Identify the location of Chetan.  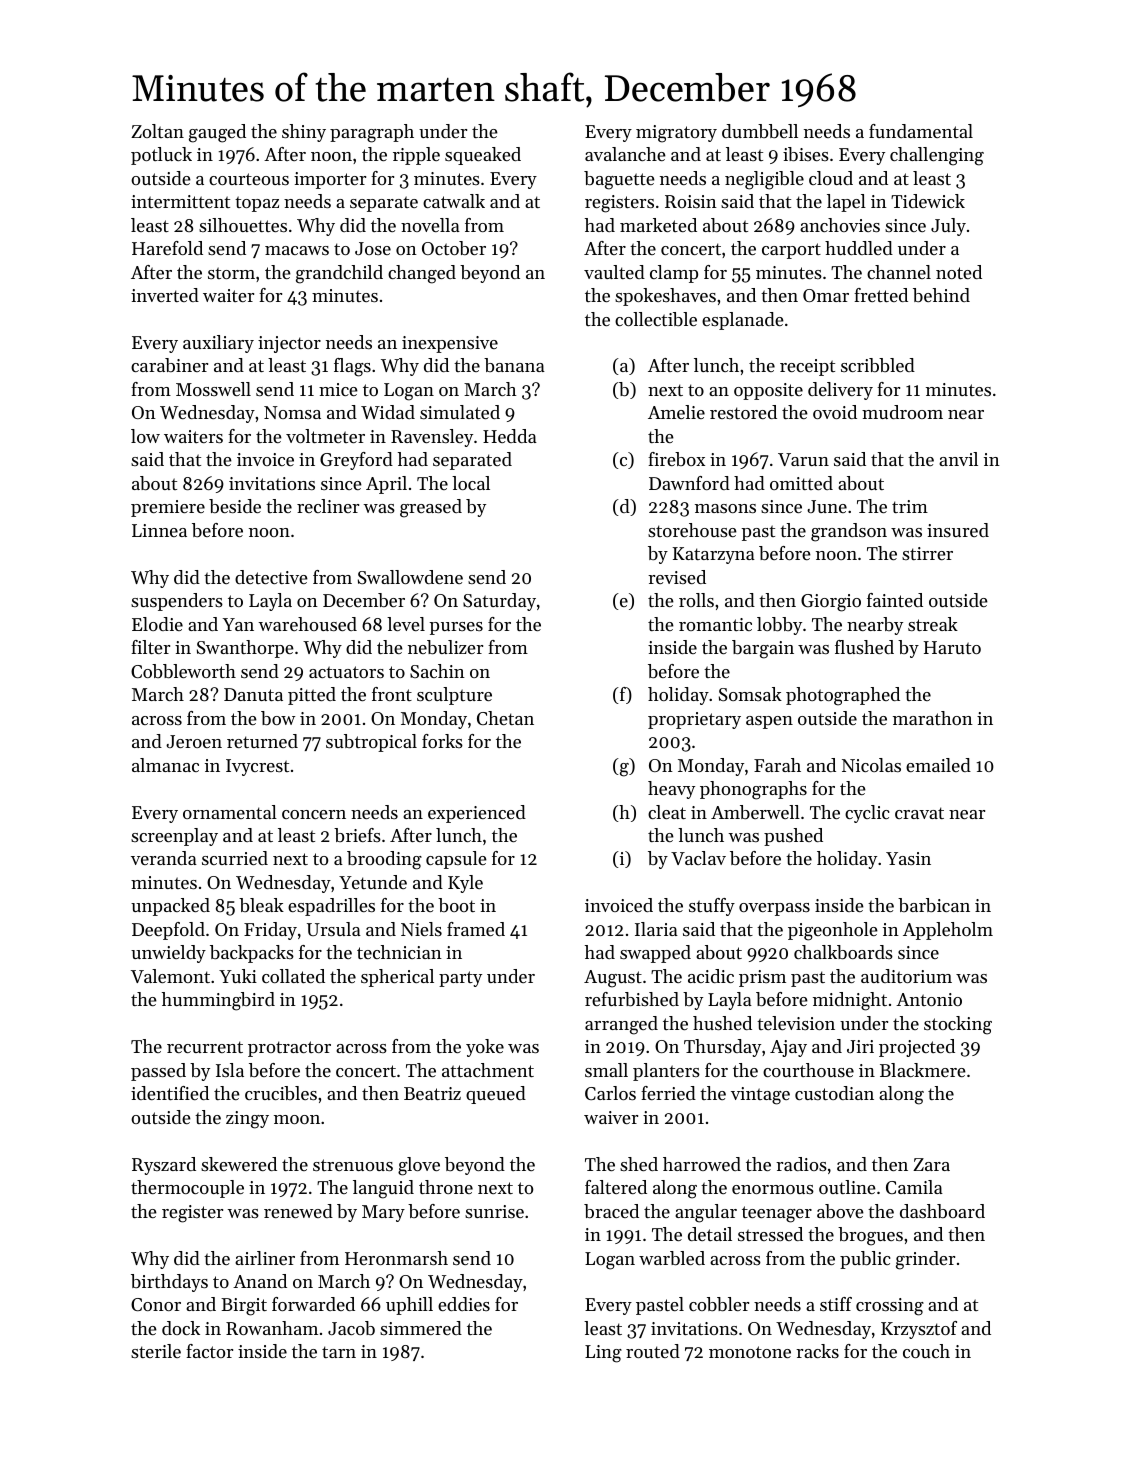
(505, 718).
